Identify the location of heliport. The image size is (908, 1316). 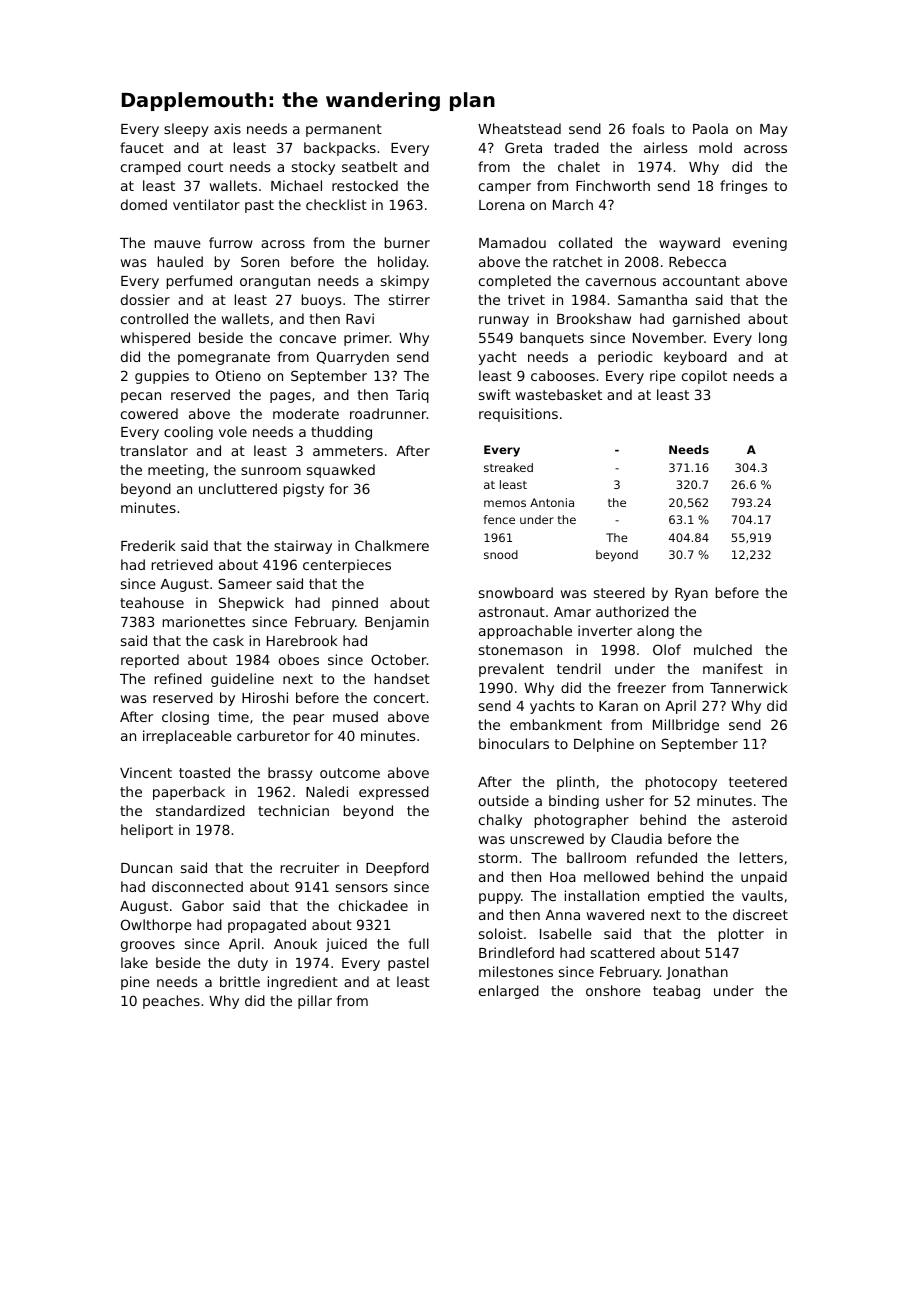
(147, 831).
